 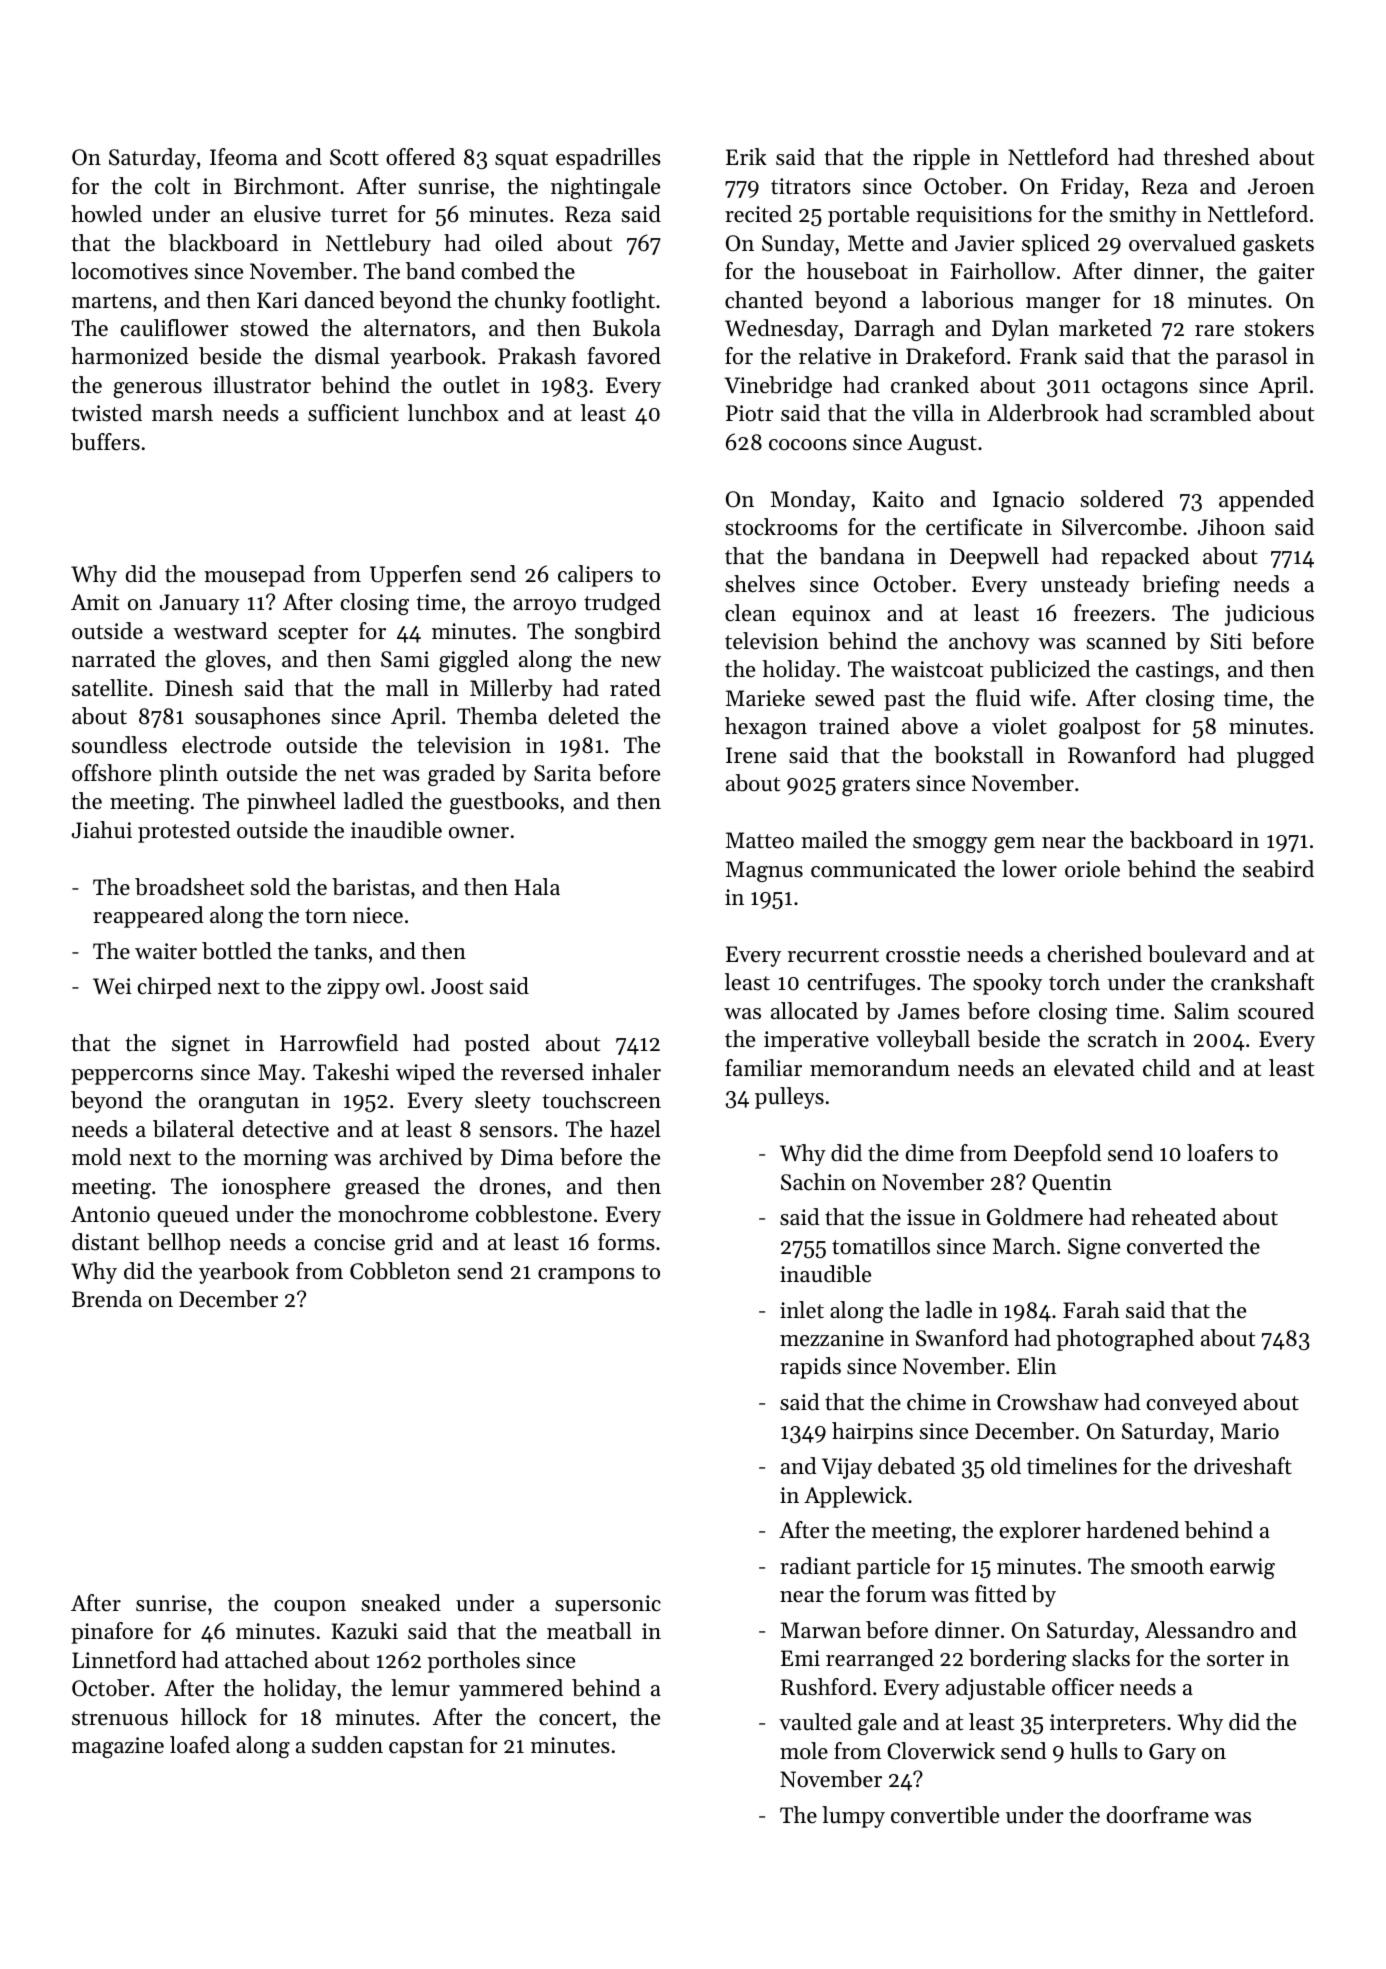 What do you see at coordinates (1182, 243) in the screenshot?
I see `overvalued` at bounding box center [1182, 243].
